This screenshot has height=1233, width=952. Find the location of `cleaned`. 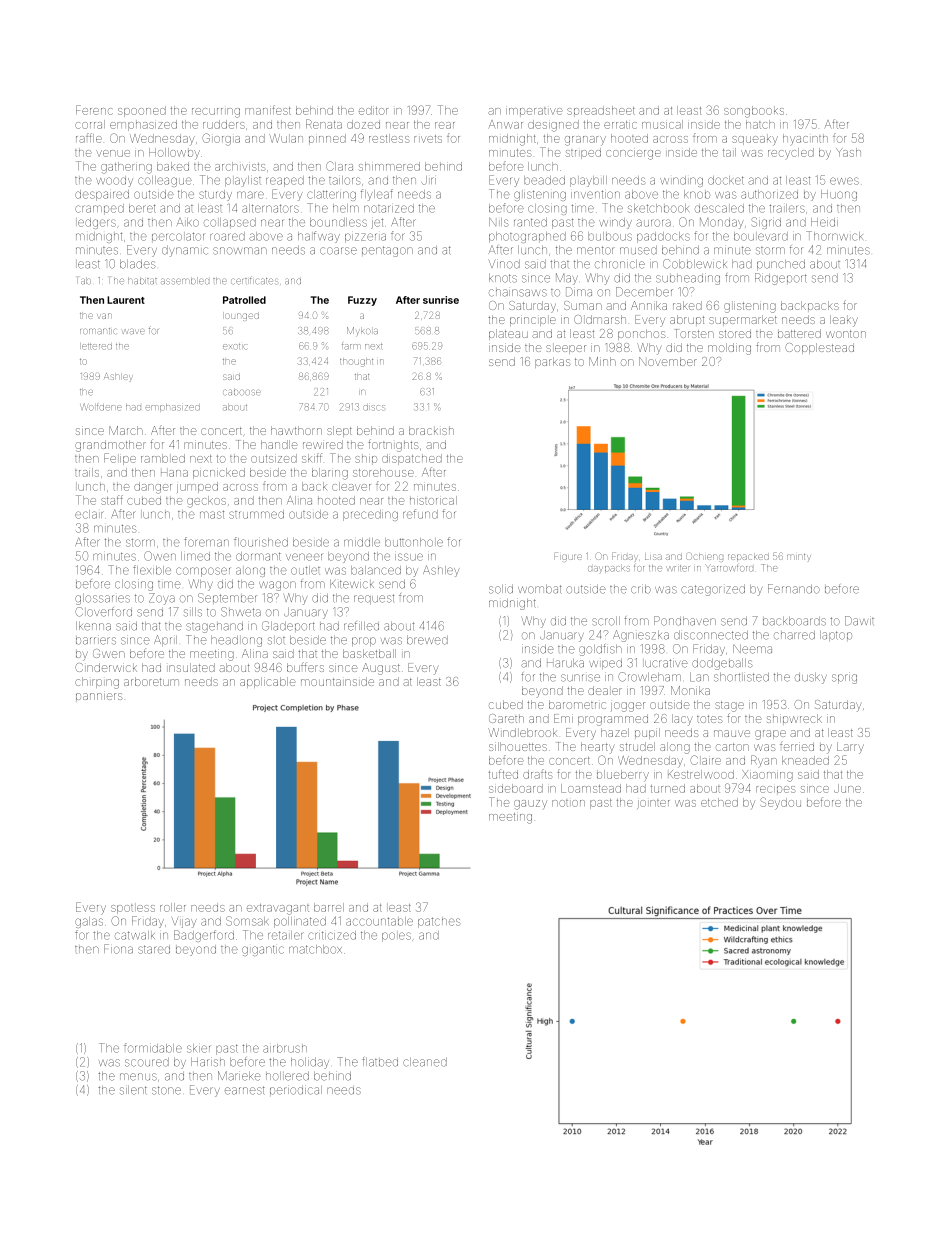

cleaned is located at coordinates (425, 1062).
